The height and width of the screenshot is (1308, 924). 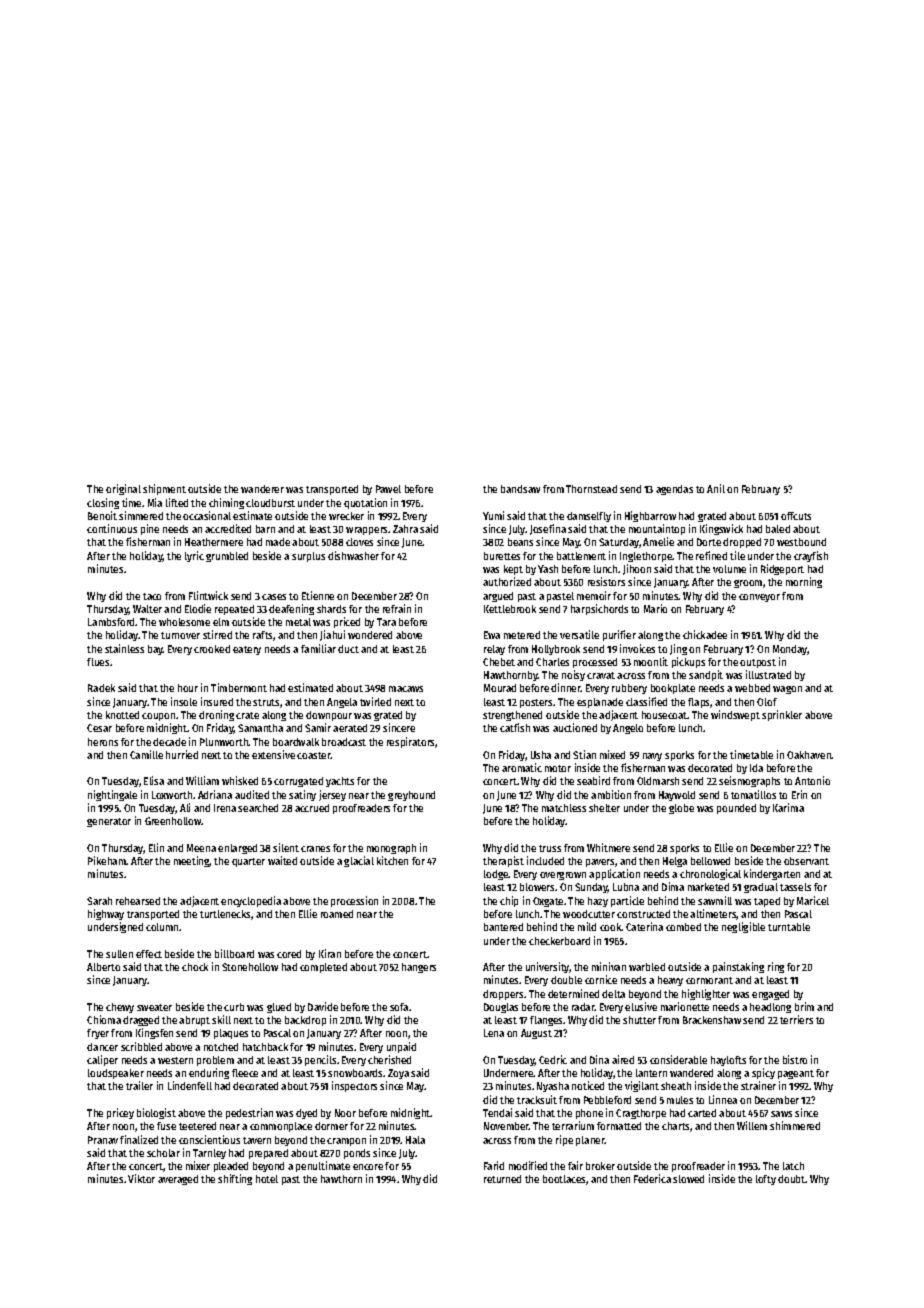 I want to click on Helga, so click(x=675, y=862).
